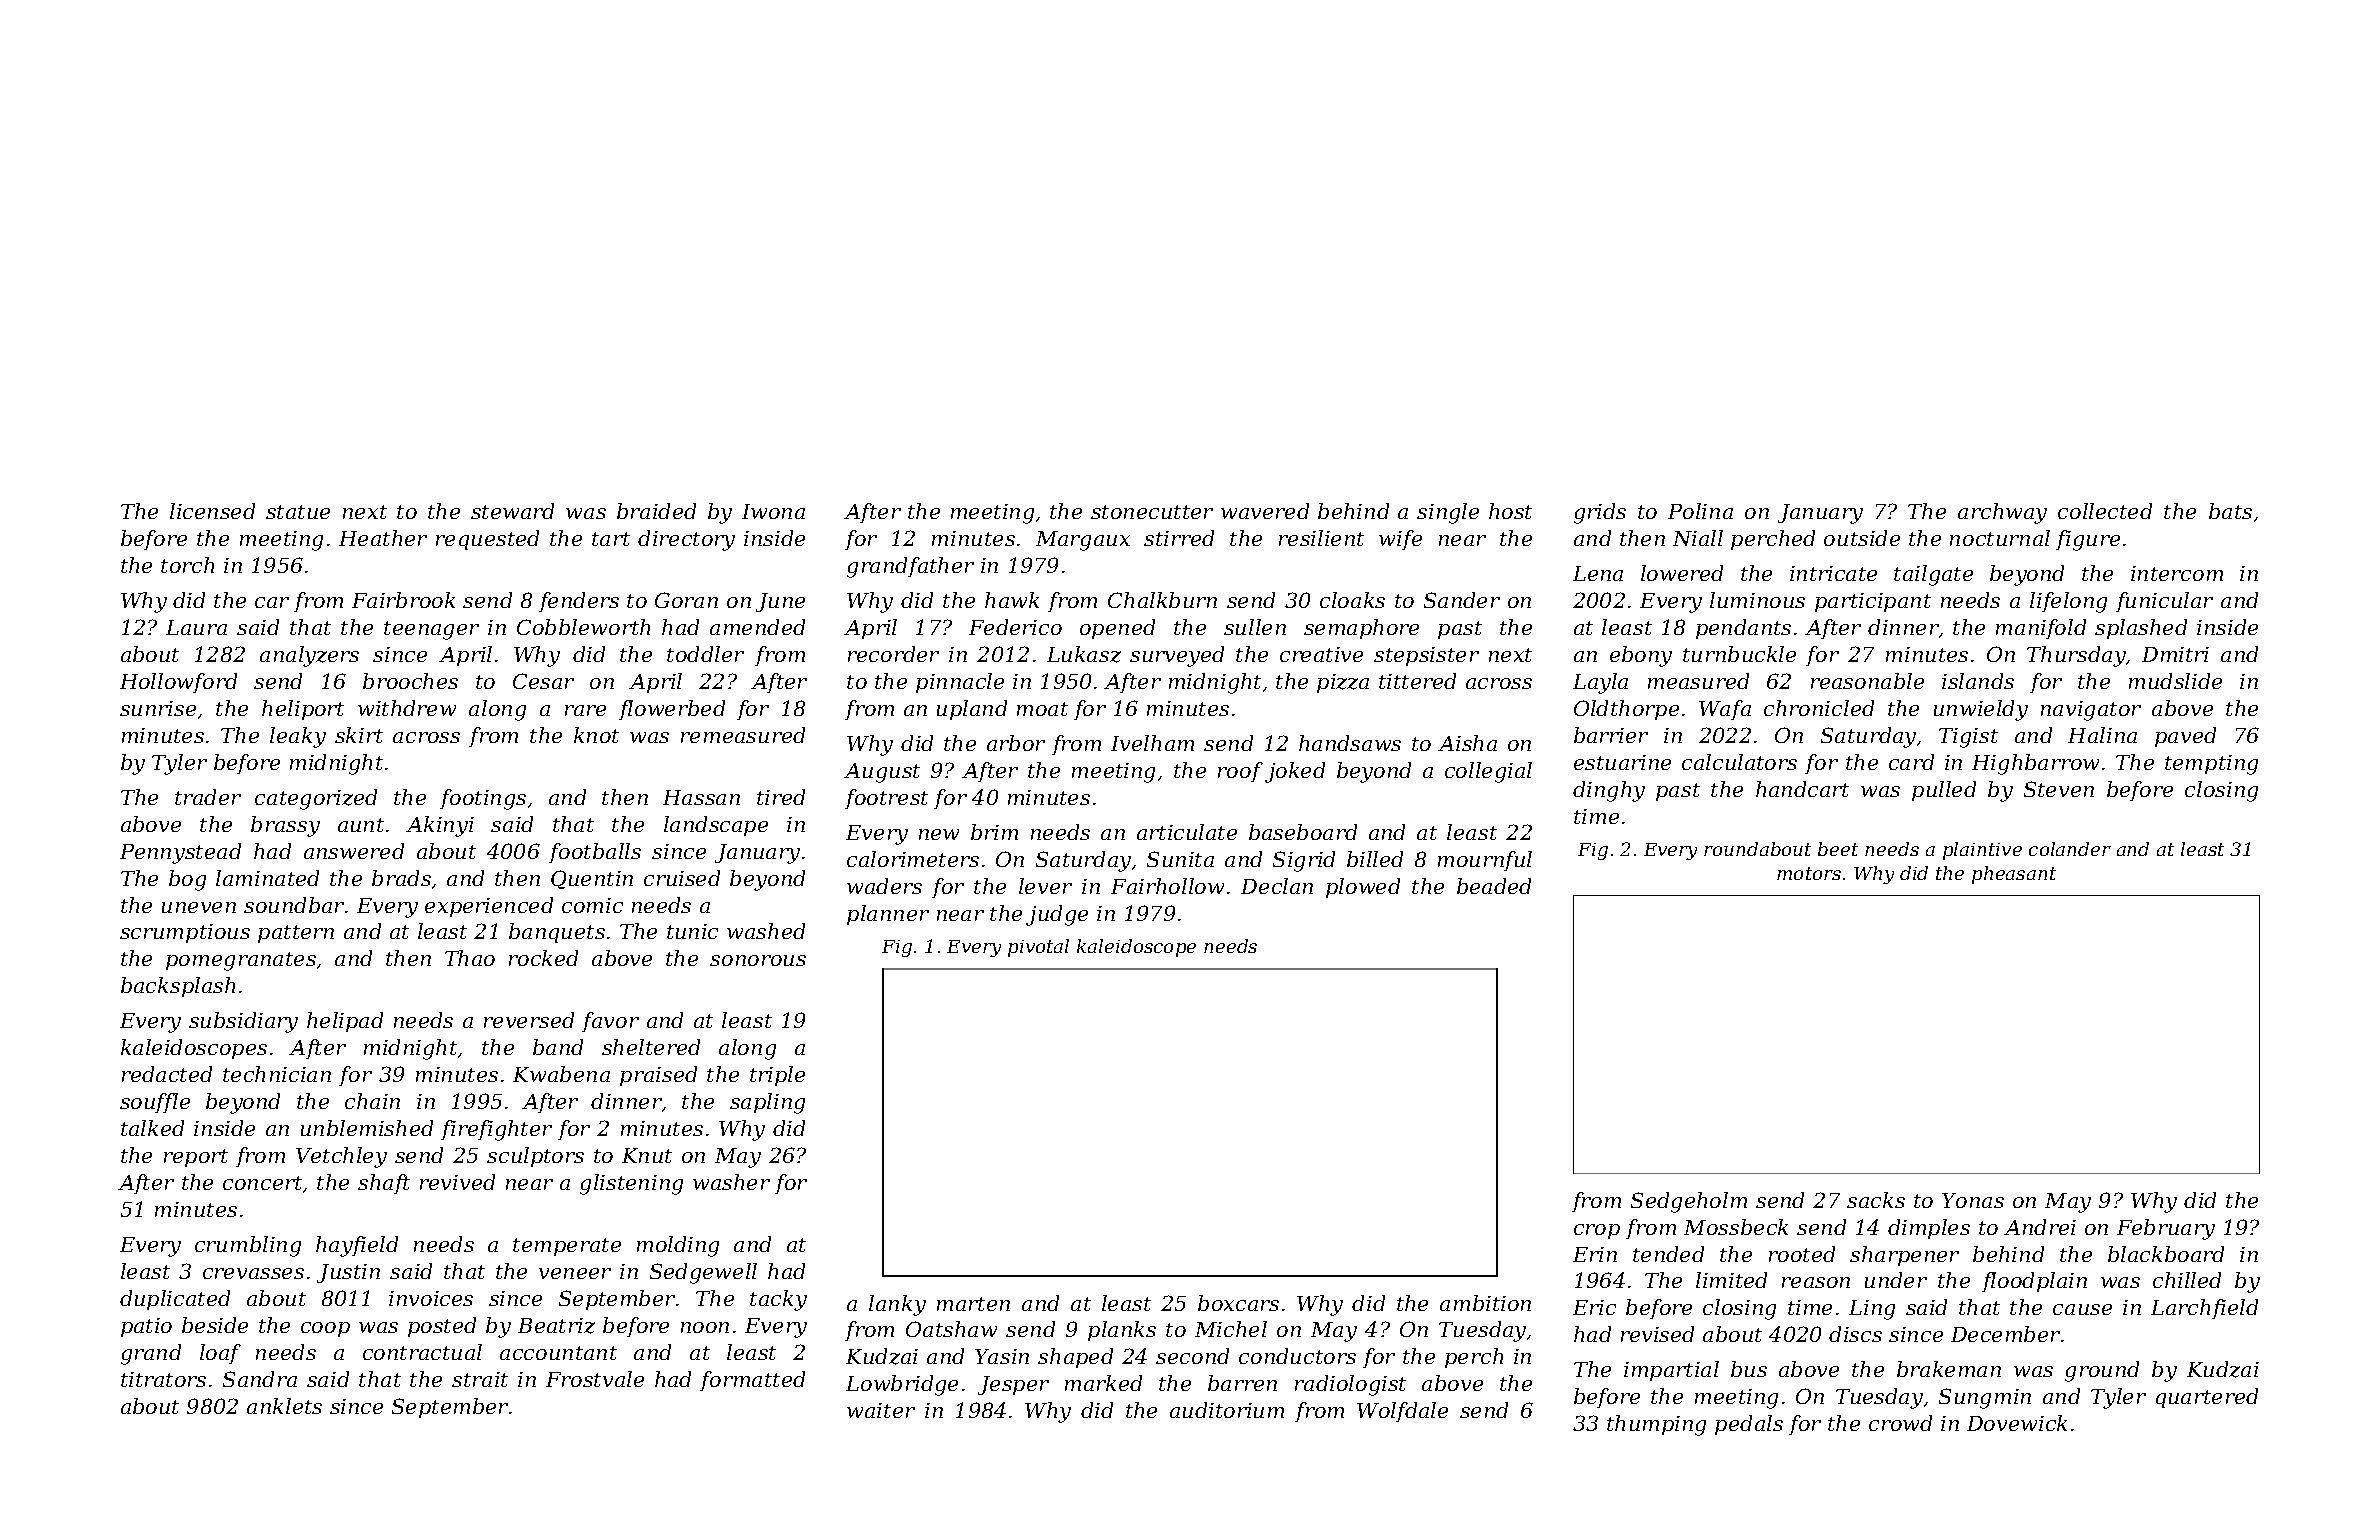  Describe the element at coordinates (2002, 513) in the screenshot. I see `archway` at that location.
